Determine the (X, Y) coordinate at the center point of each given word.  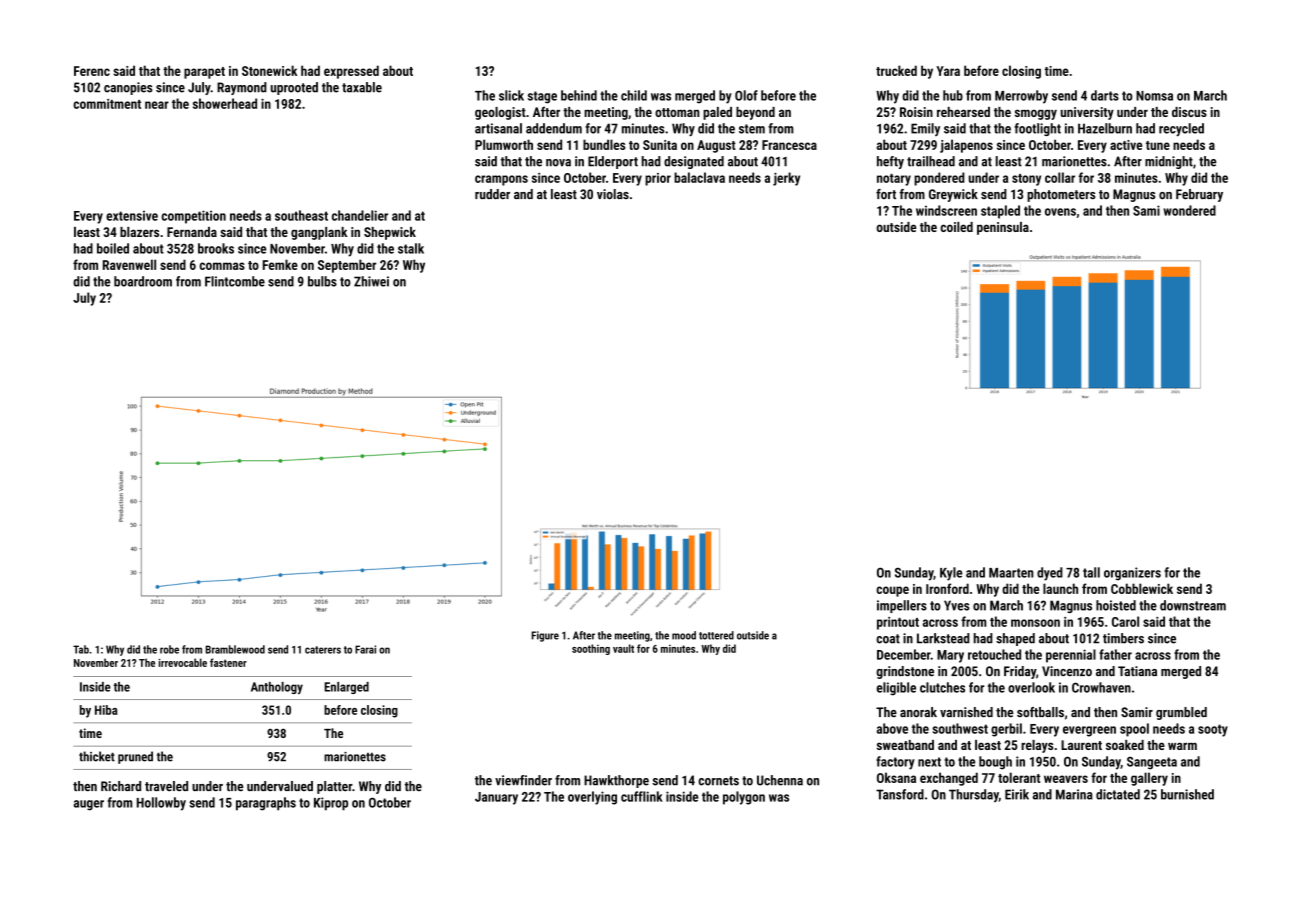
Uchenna (780, 780)
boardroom (143, 281)
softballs (1040, 712)
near (157, 105)
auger (89, 805)
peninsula (1003, 228)
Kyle (951, 574)
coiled (956, 227)
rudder (492, 194)
